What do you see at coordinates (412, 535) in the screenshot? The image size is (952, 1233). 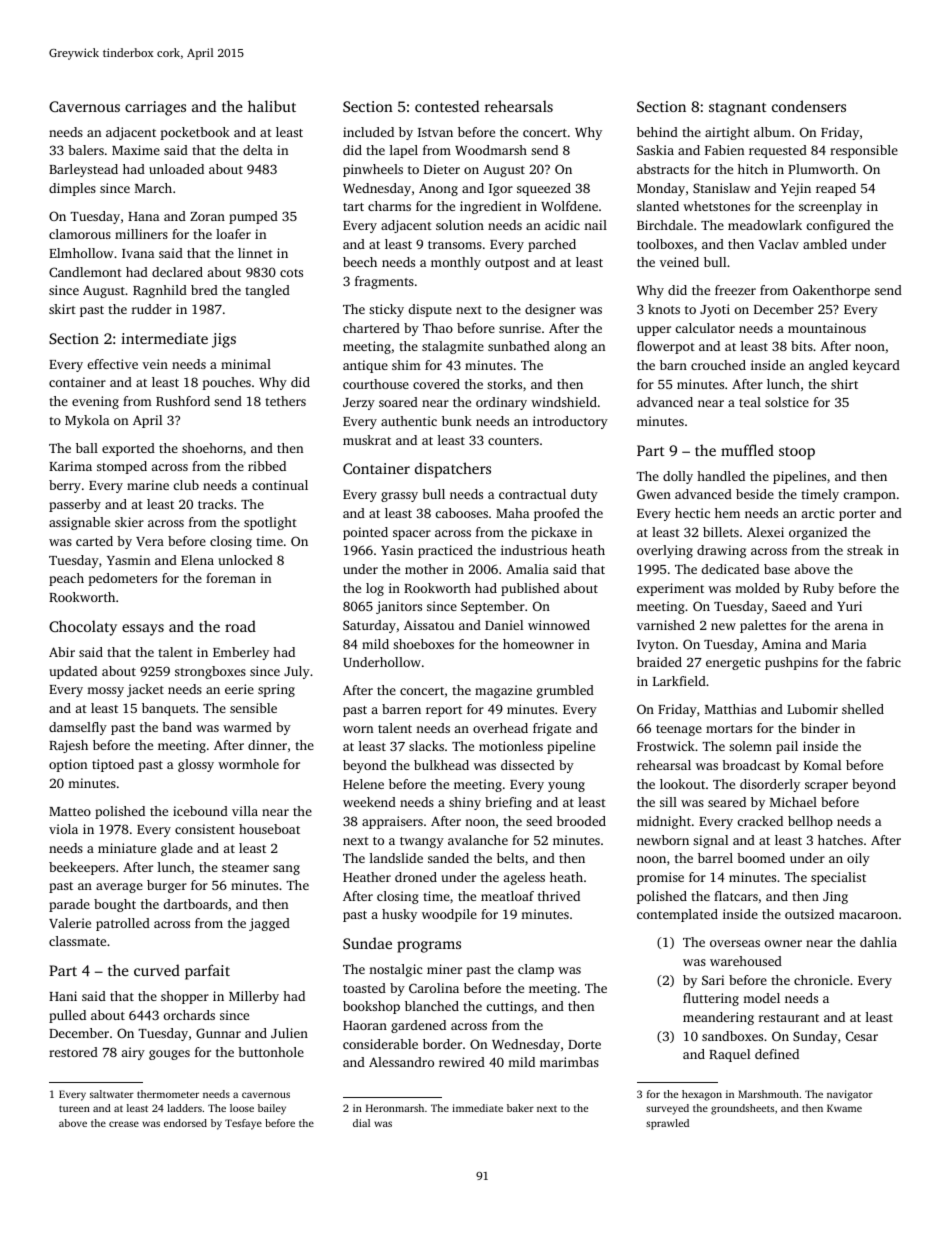 I see `spacer` at bounding box center [412, 535].
